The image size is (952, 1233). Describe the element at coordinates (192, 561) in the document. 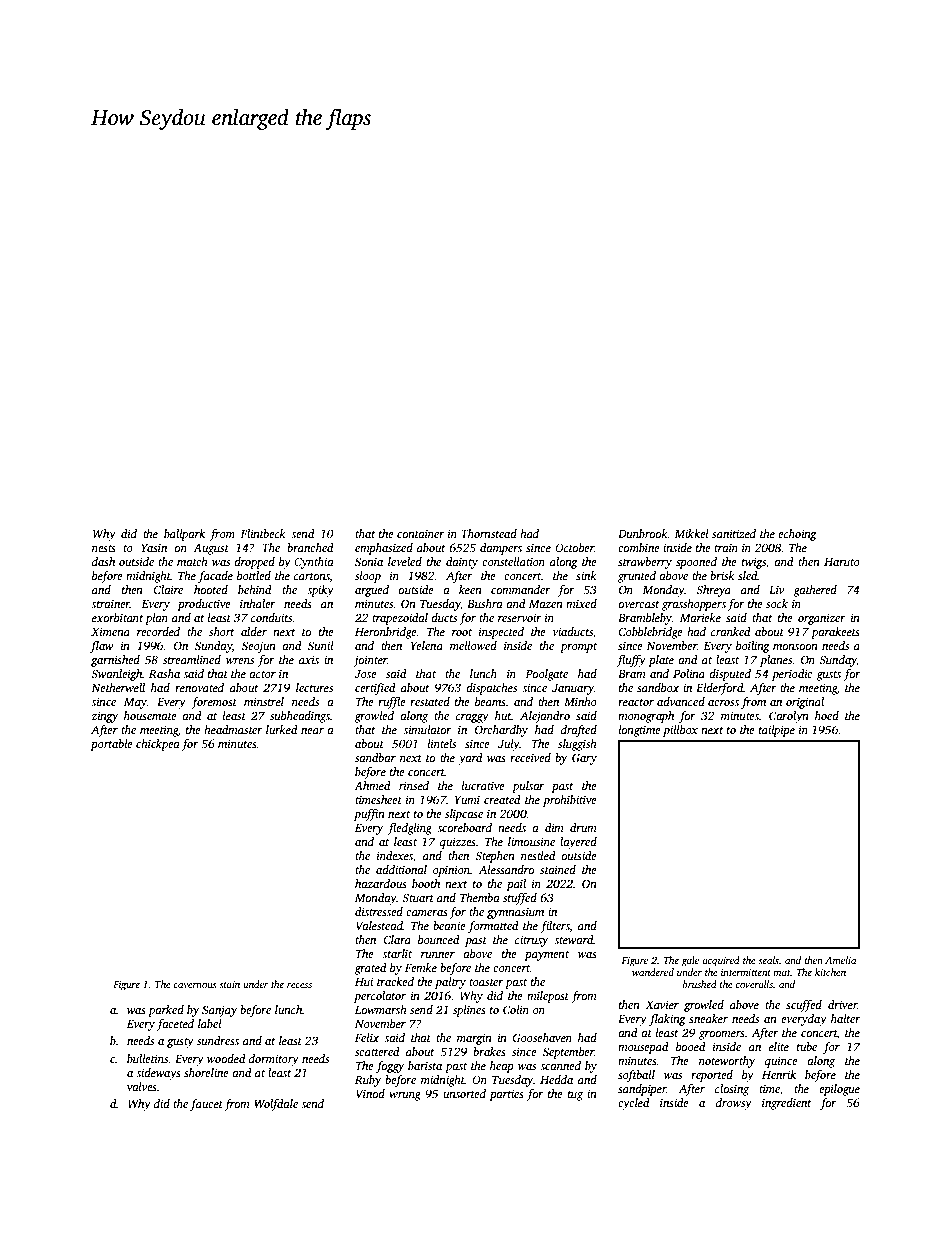

I see `match` at that location.
